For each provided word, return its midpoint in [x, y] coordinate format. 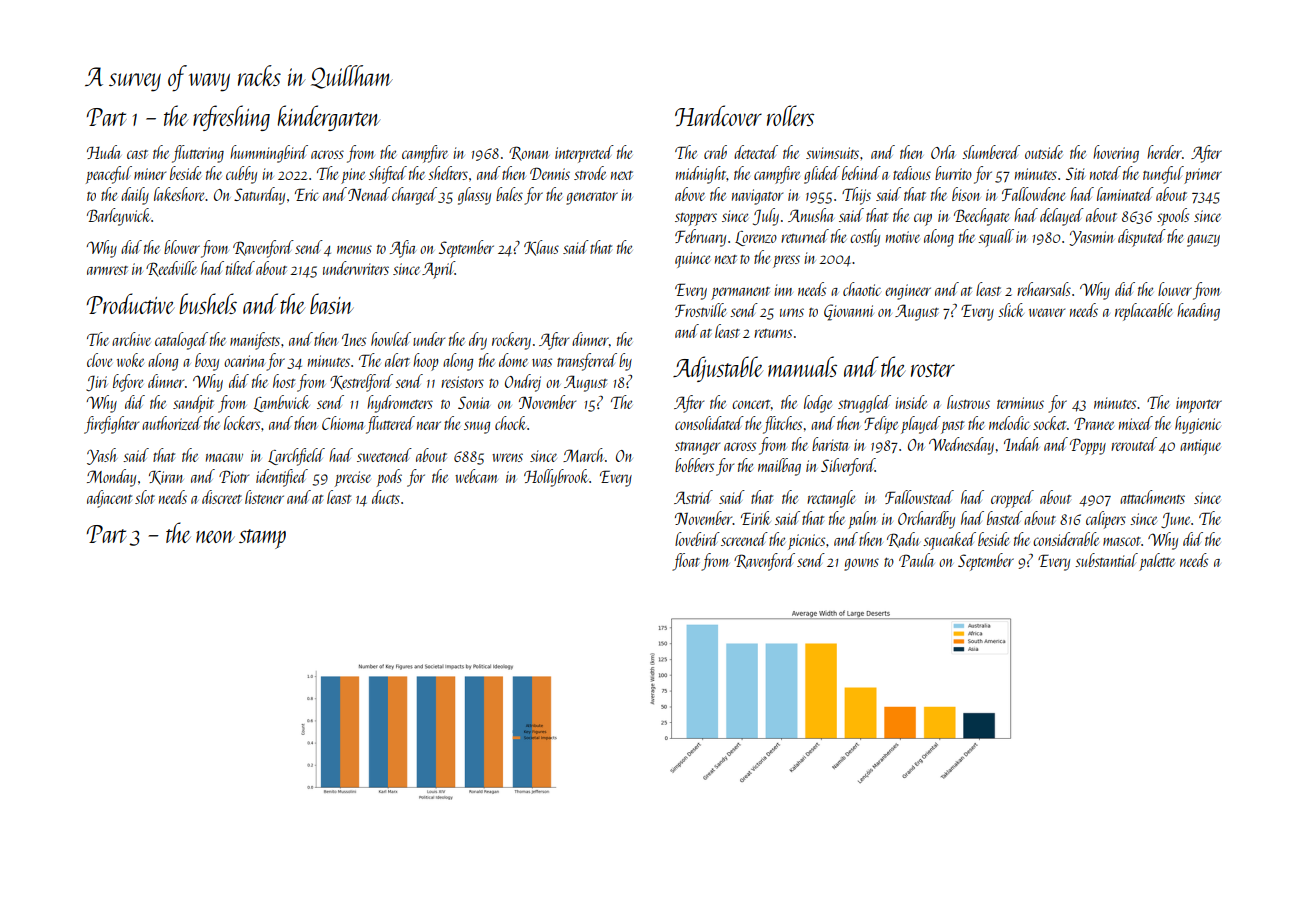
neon [215, 536]
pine [353, 176]
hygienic [1198, 425]
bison [966, 194]
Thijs [856, 196]
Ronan [529, 153]
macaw [224, 457]
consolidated [709, 423]
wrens [507, 457]
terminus [1020, 403]
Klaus [541, 248]
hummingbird [269, 154]
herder [1164, 152]
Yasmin [1091, 238]
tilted [240, 268]
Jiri [97, 383]
